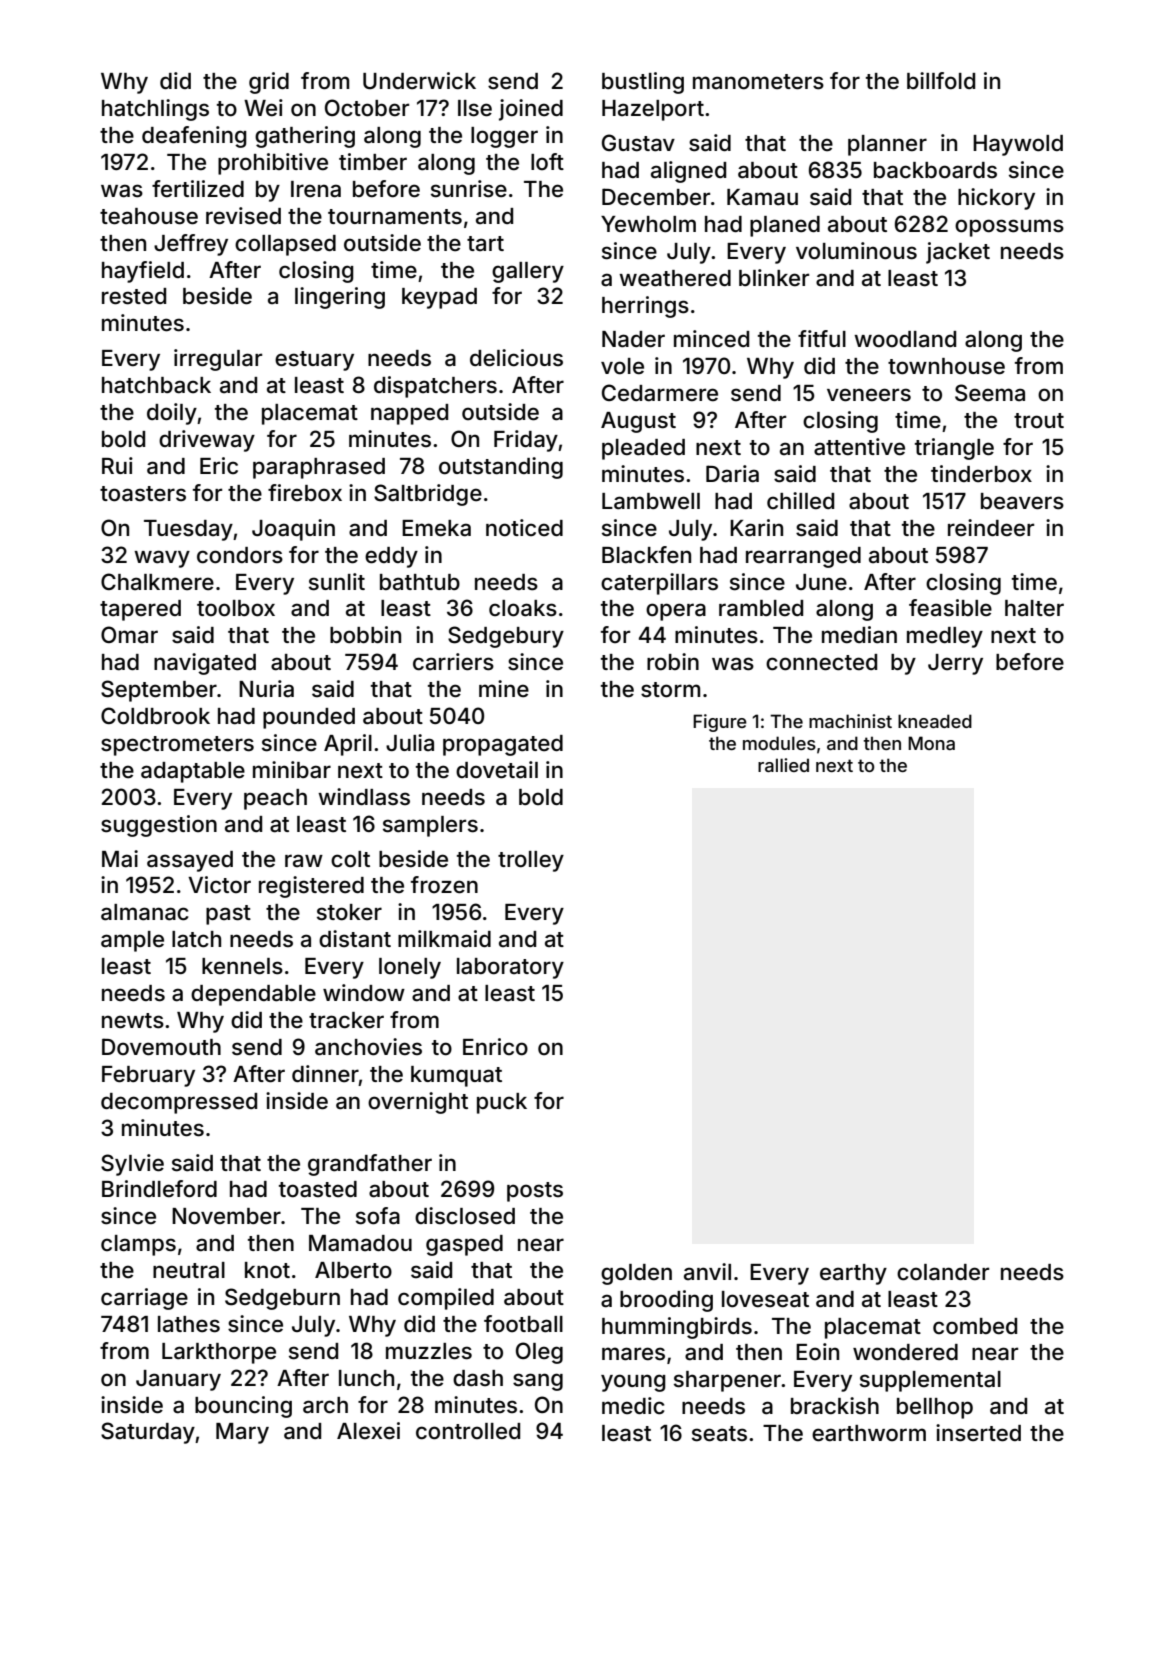  What do you see at coordinates (675, 278) in the image?
I see `weathered` at bounding box center [675, 278].
